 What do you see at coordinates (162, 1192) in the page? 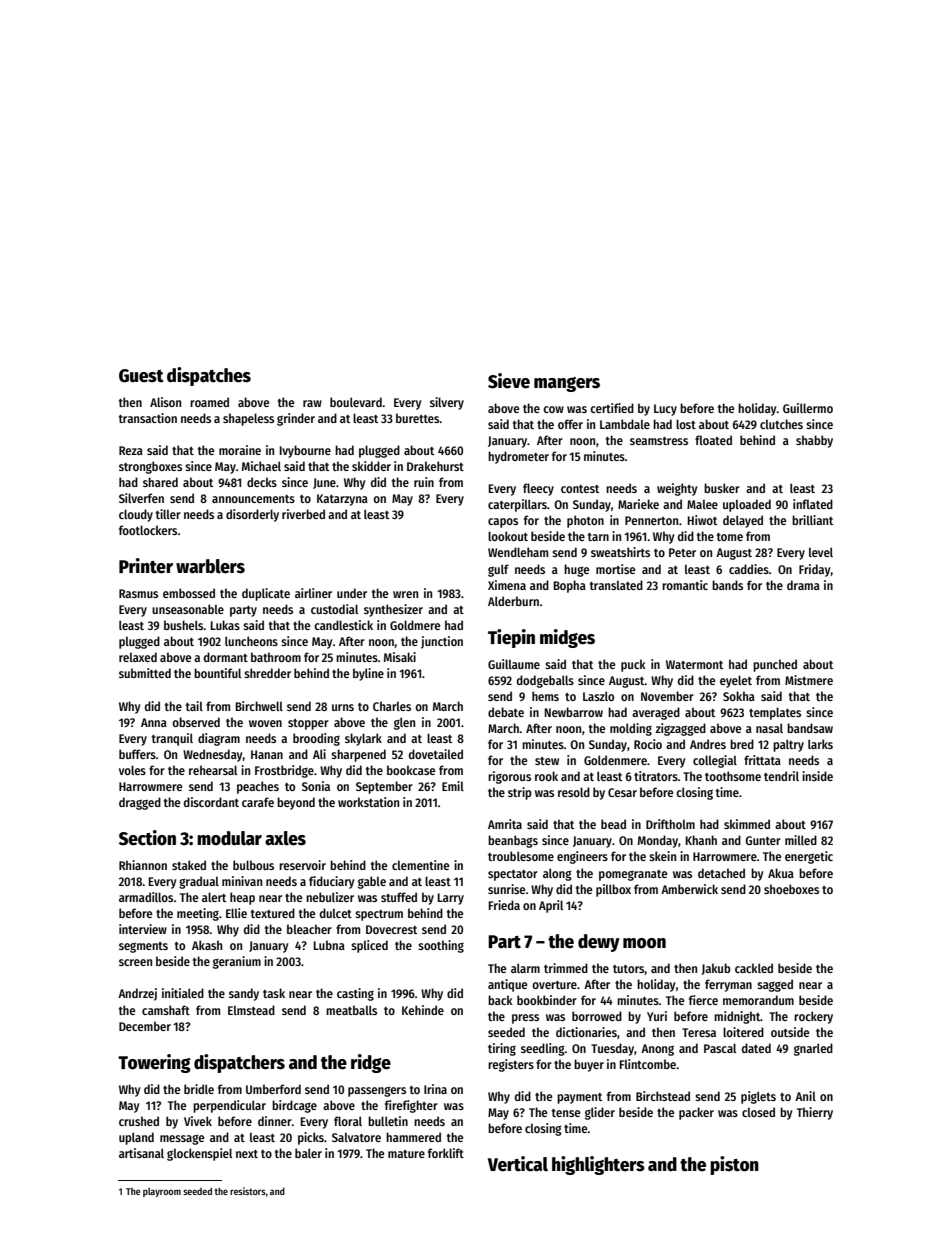
I see `playroom` at bounding box center [162, 1192].
